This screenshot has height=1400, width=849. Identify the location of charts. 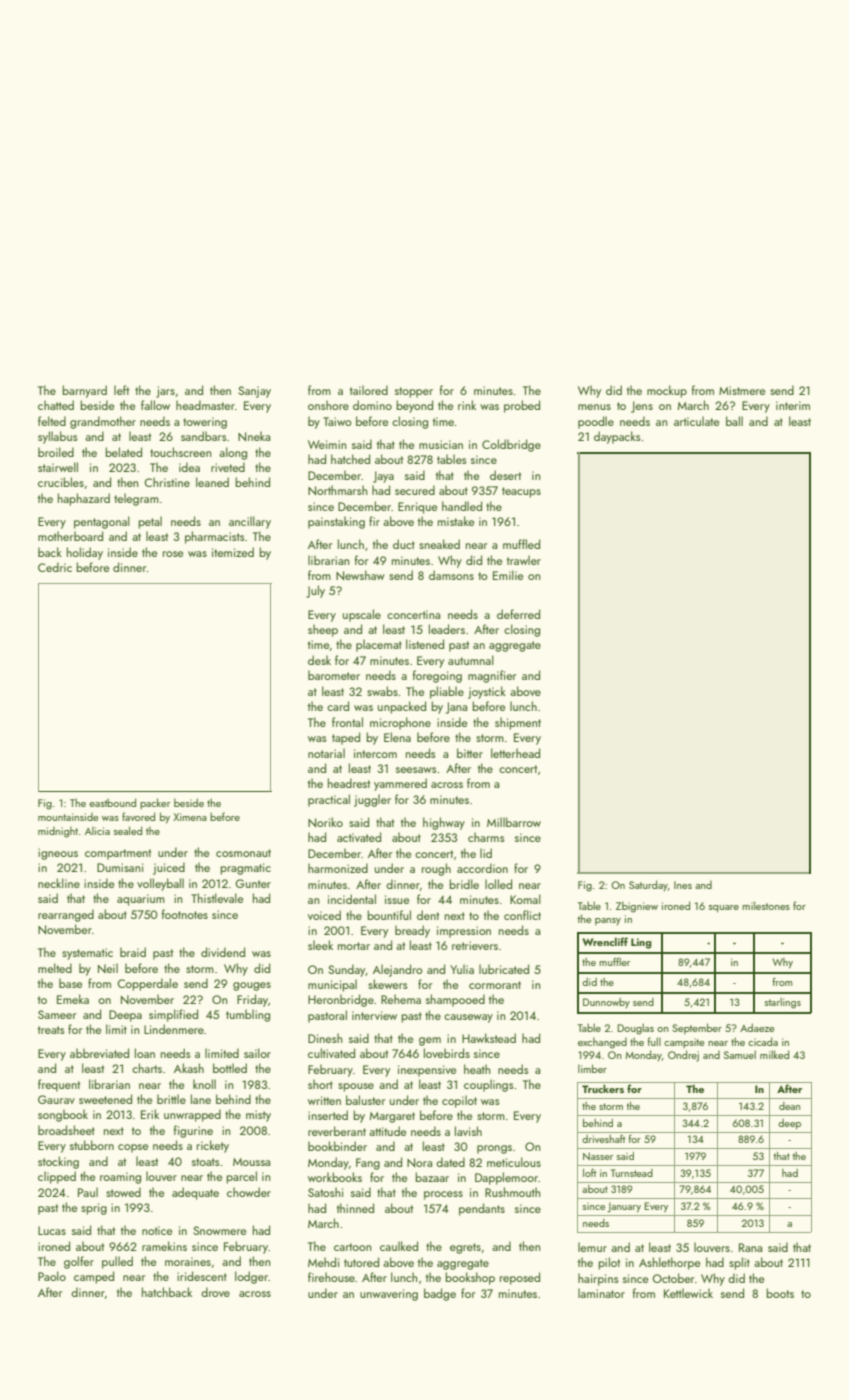
(147, 1068).
